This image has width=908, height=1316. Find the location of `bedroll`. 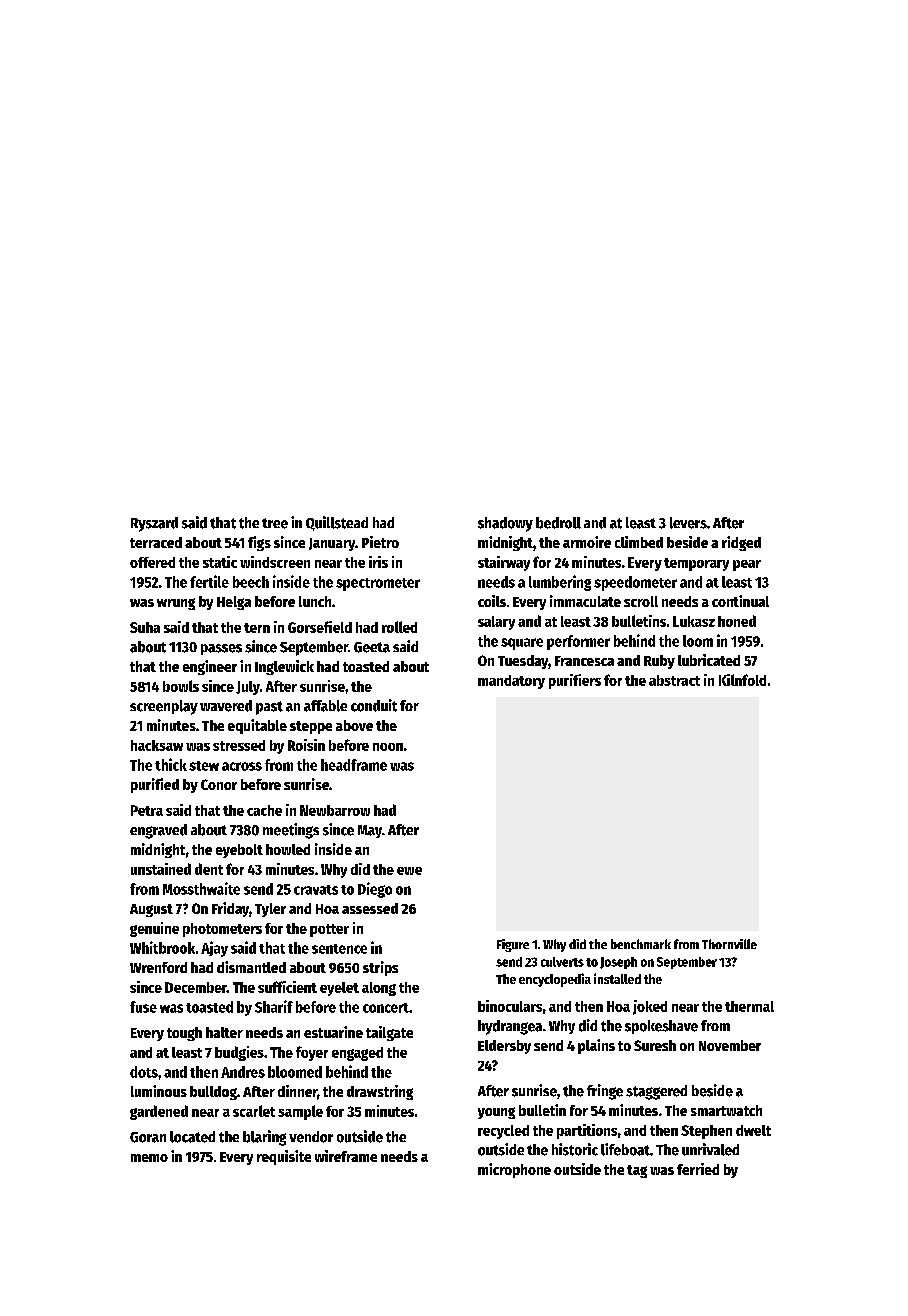

bedroll is located at coordinates (558, 523).
